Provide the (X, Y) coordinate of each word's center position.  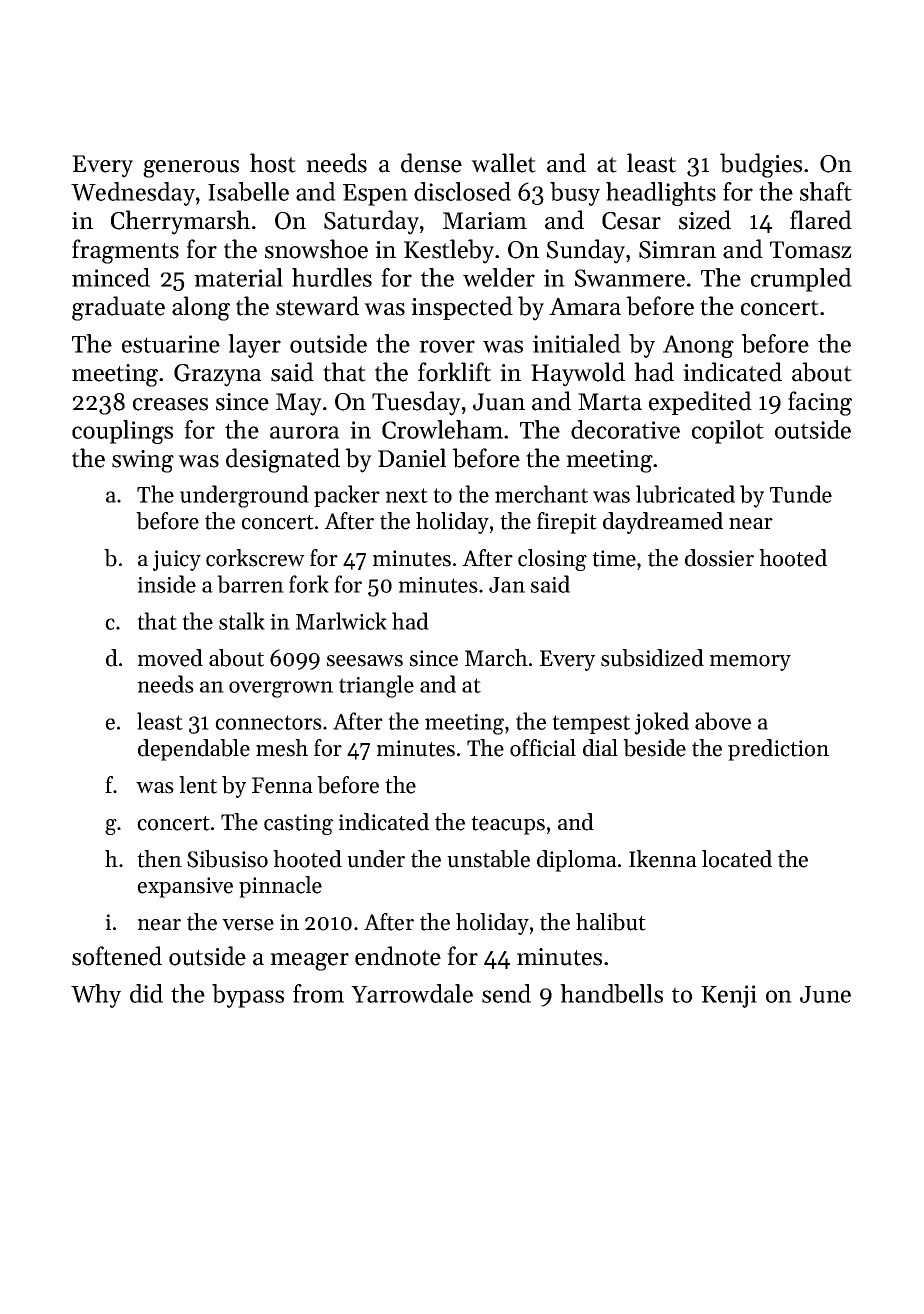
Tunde (801, 494)
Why (96, 996)
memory (750, 663)
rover (447, 346)
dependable (194, 750)
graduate (118, 308)
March (496, 658)
